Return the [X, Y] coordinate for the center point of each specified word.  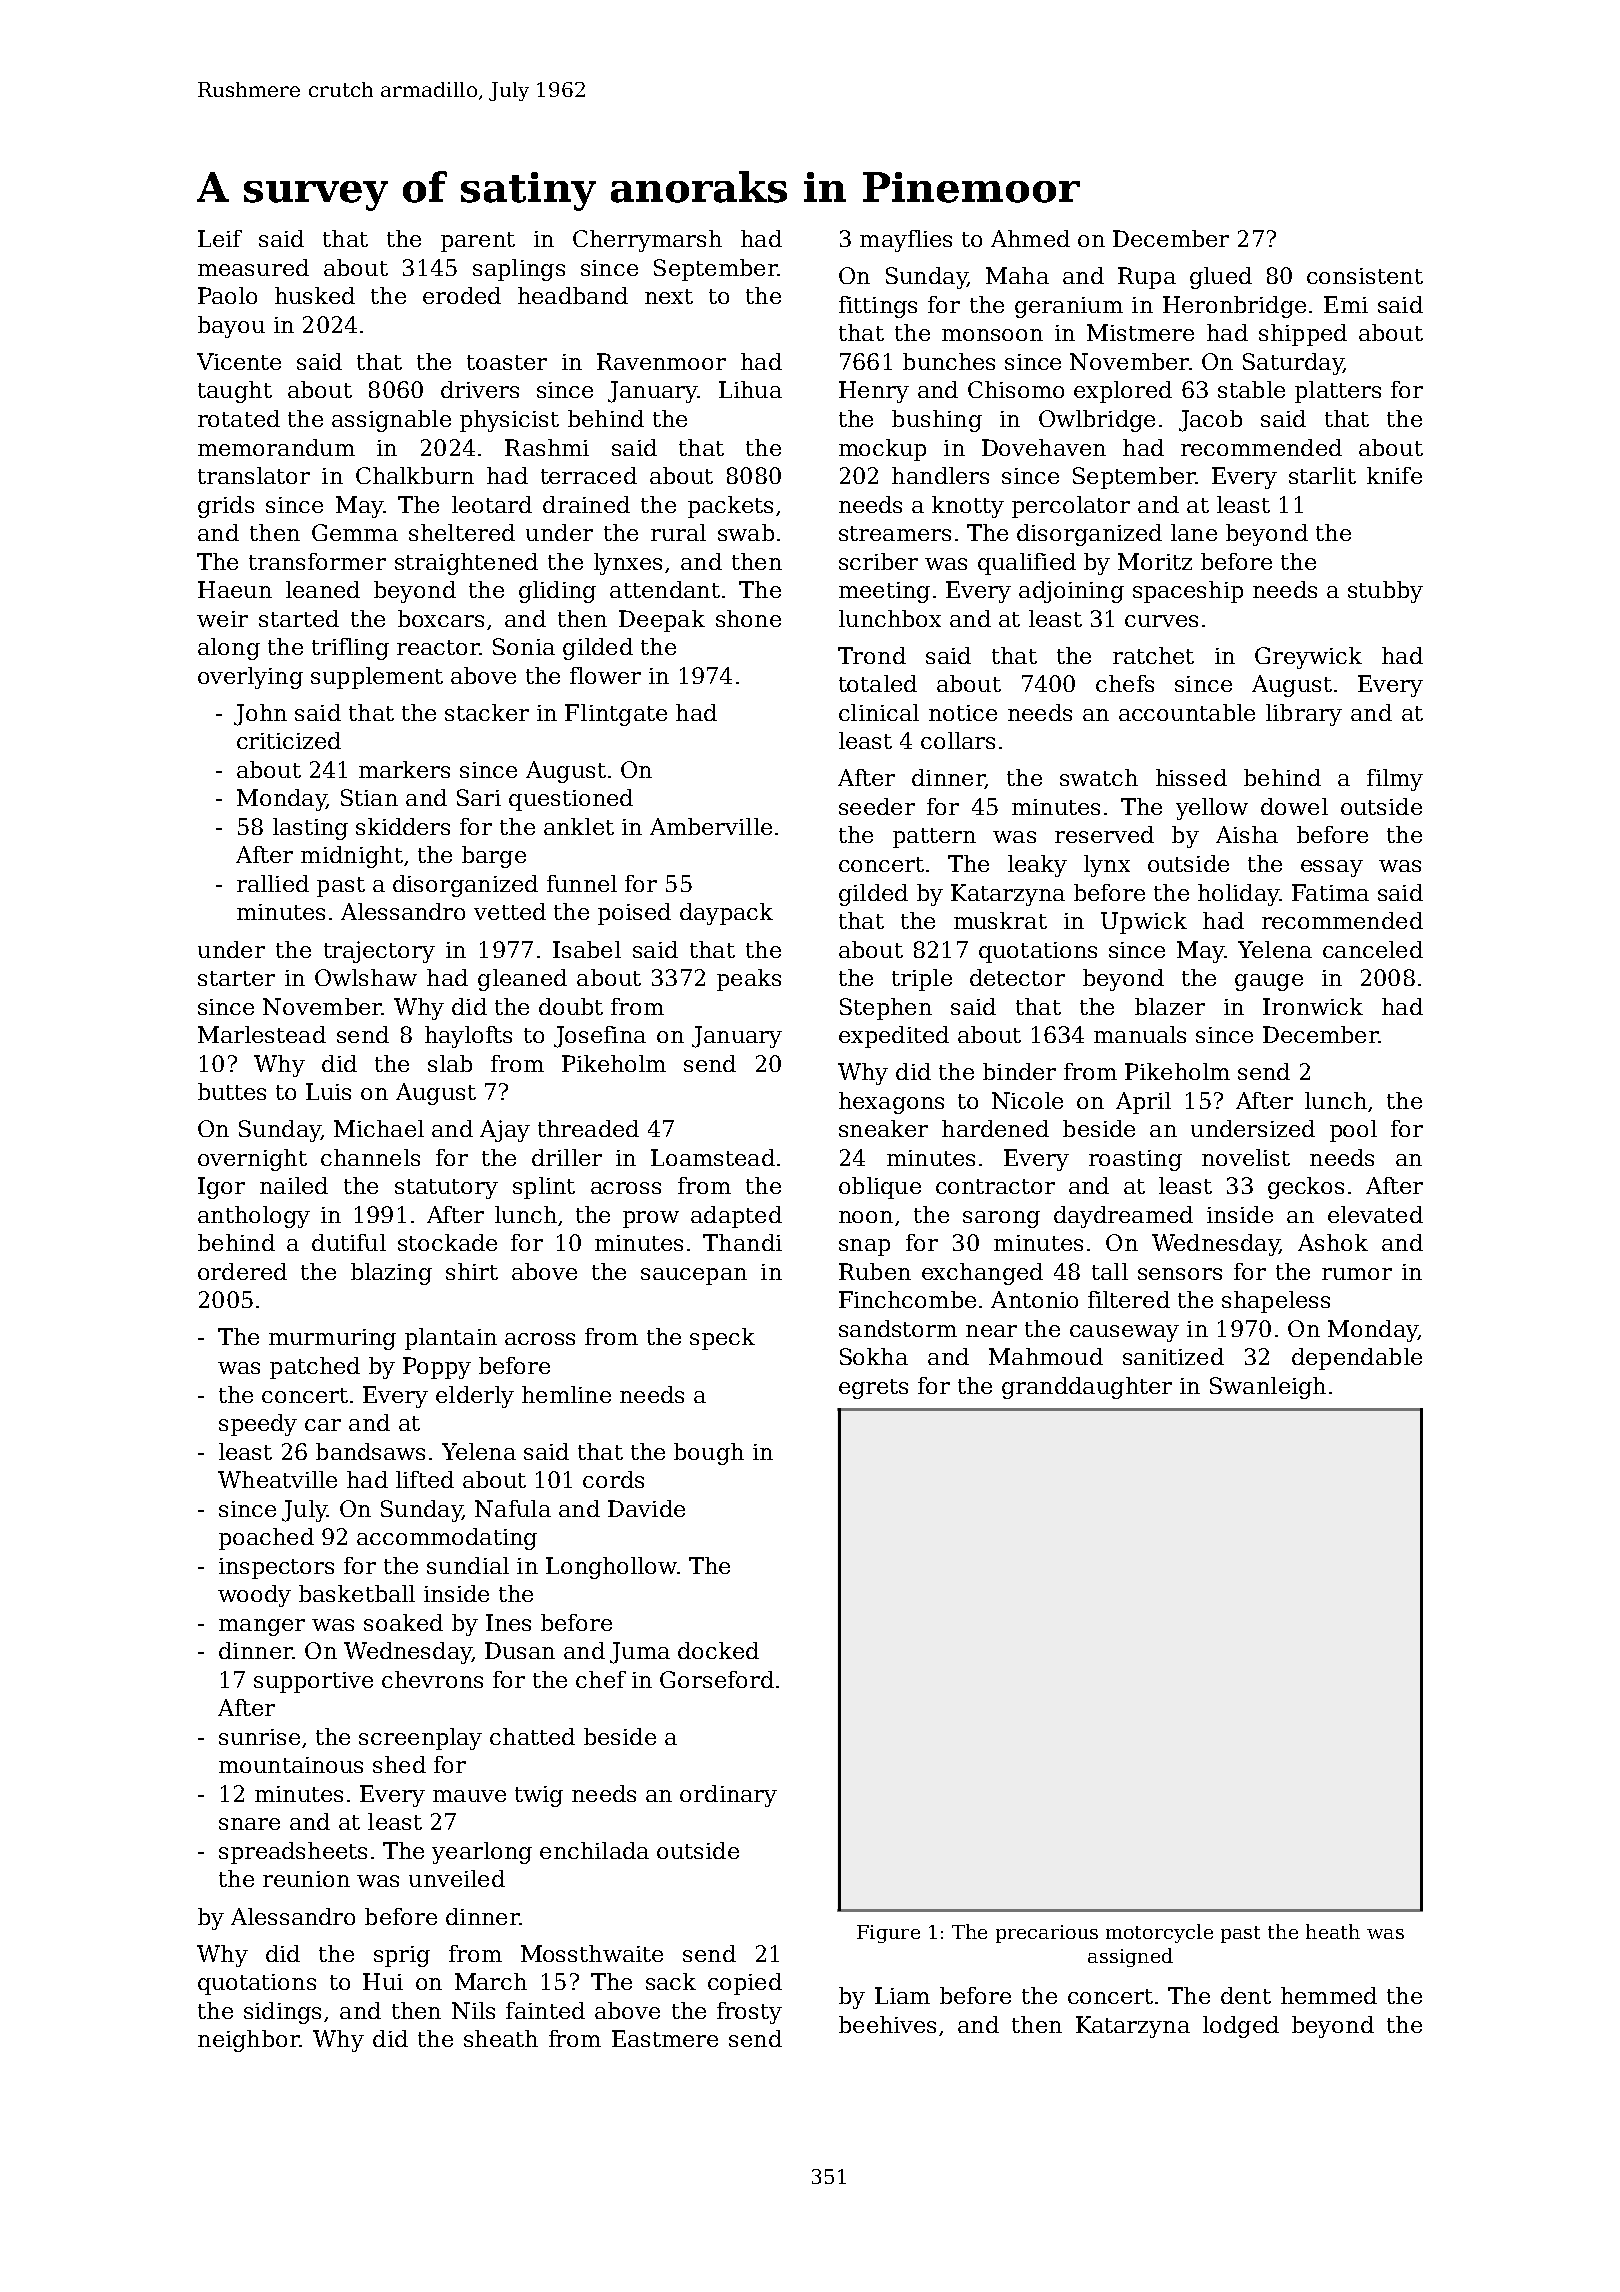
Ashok [1333, 1242]
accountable [1187, 712]
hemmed [1329, 1995]
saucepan [694, 1276]
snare [249, 1824]
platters [1338, 392]
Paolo [227, 295]
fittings [878, 307]
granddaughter [1087, 1388]
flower [605, 675]
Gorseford [717, 1679]
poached [266, 1539]
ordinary [728, 1796]
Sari [479, 797]
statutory [446, 1189]
